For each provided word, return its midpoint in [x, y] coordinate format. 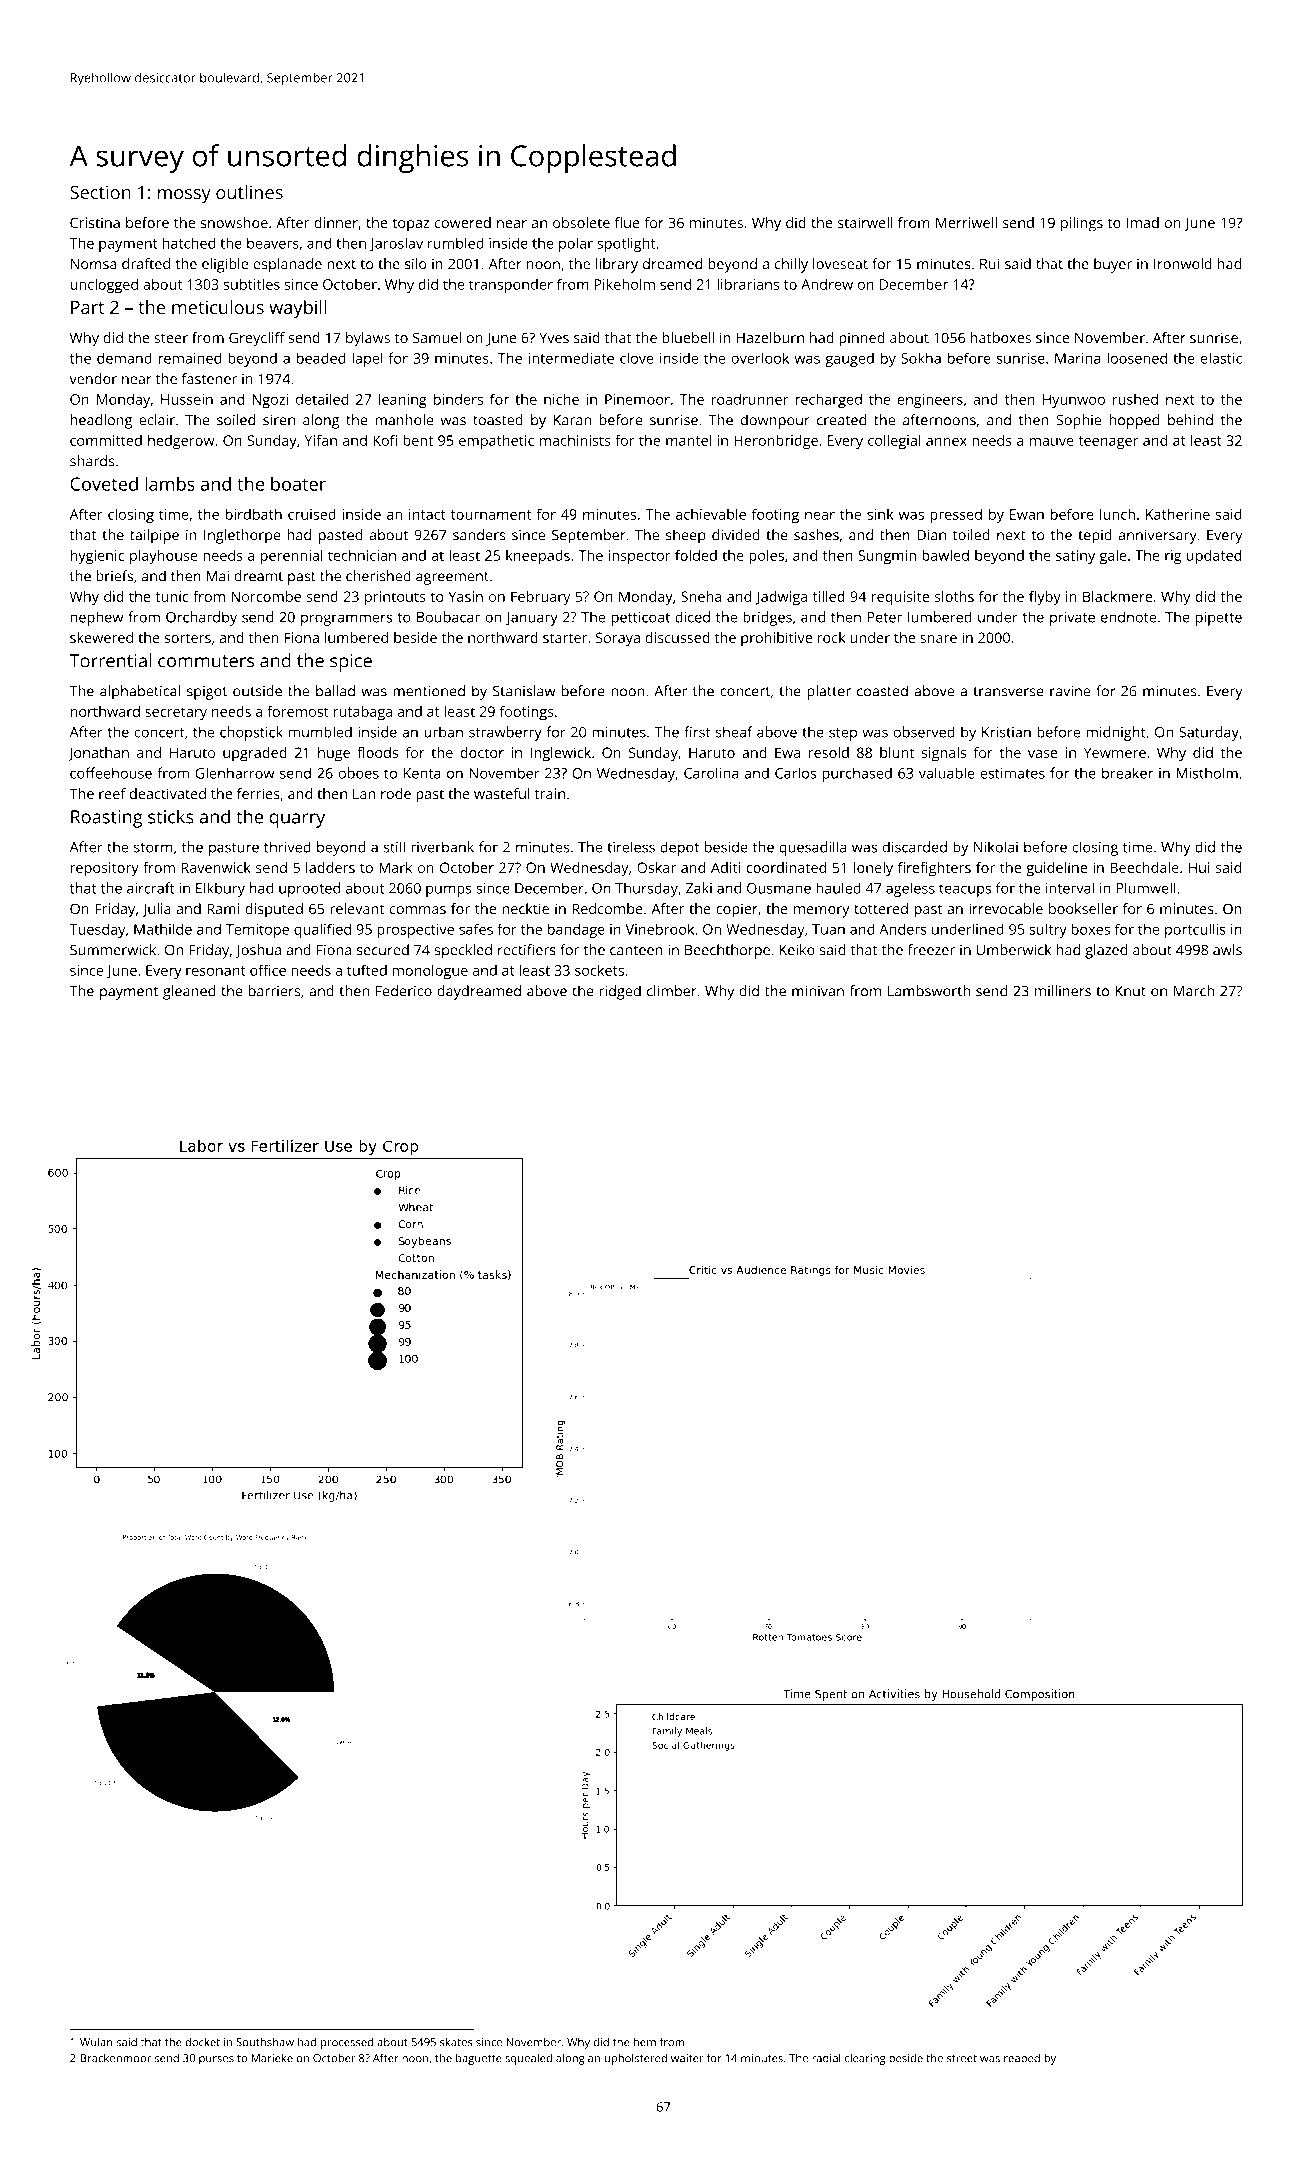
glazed [1106, 951]
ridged [620, 992]
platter [829, 692]
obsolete [581, 222]
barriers [274, 991]
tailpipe [154, 536]
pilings [1082, 224]
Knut [1130, 991]
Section [100, 192]
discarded [915, 847]
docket [202, 2042]
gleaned [189, 992]
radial [826, 2058]
